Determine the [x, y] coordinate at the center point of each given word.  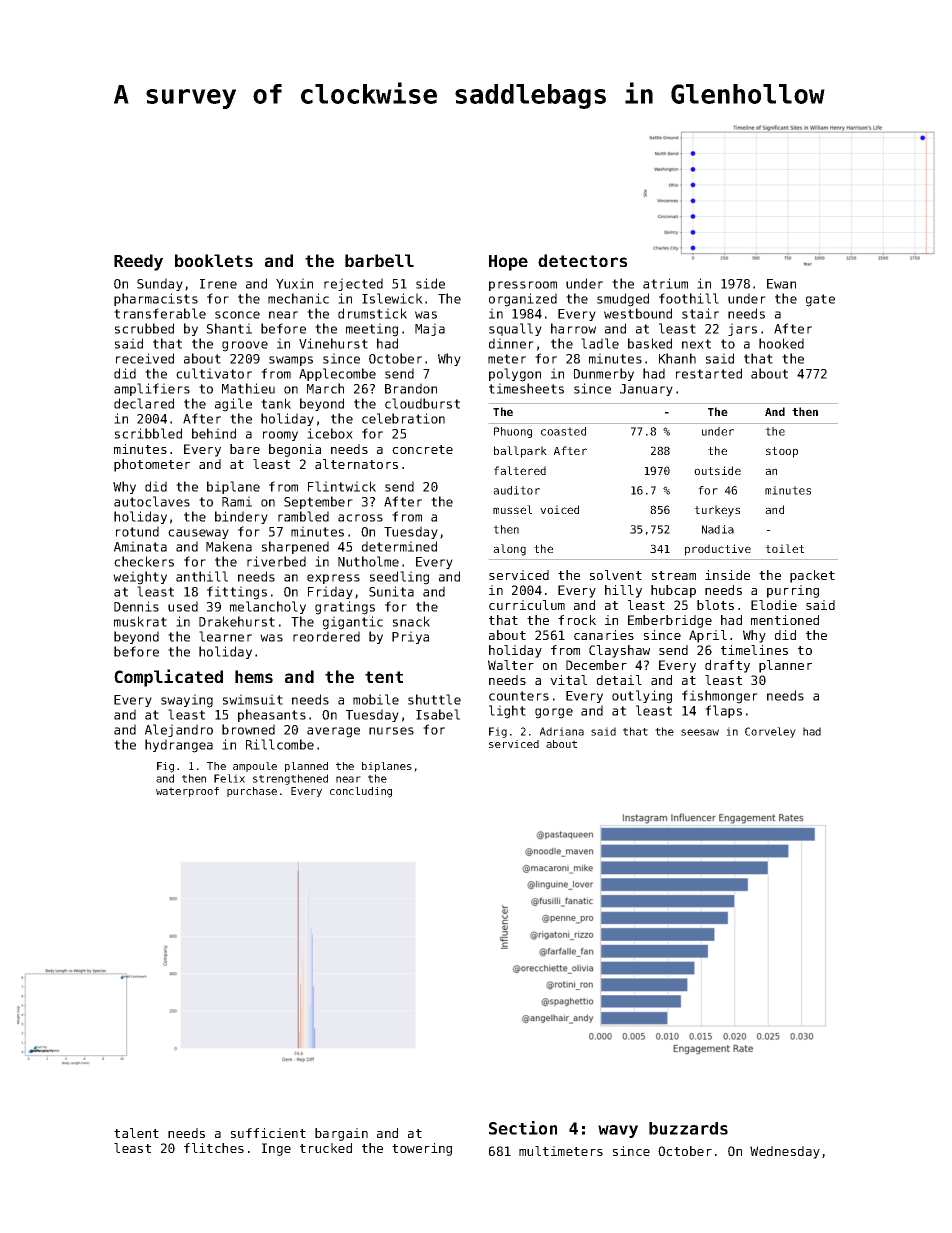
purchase [252, 792]
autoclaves [152, 501]
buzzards [688, 1128]
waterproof [187, 792]
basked [650, 343]
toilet [784, 548]
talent [136, 1133]
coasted [563, 431]
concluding [361, 792]
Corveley [770, 732]
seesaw [700, 732]
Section [523, 1128]
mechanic [298, 298]
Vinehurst [333, 343]
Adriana [562, 731]
